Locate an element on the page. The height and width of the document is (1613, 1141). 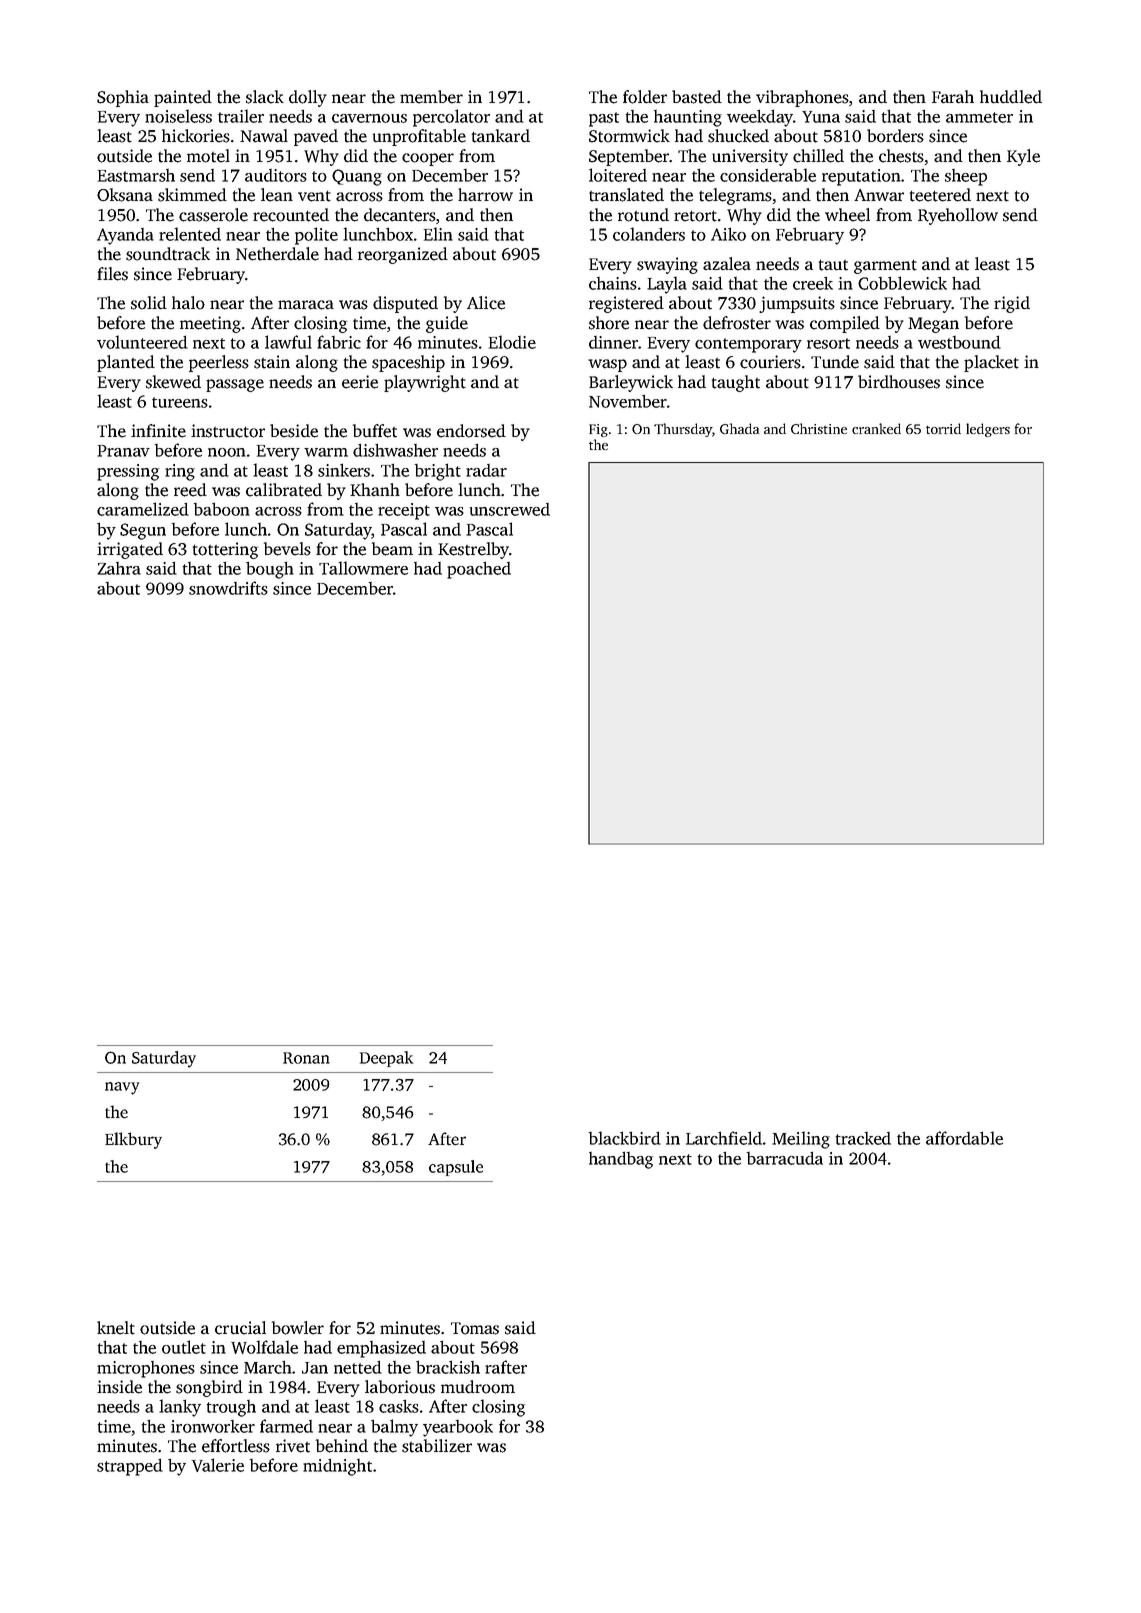
navy is located at coordinates (122, 1088).
